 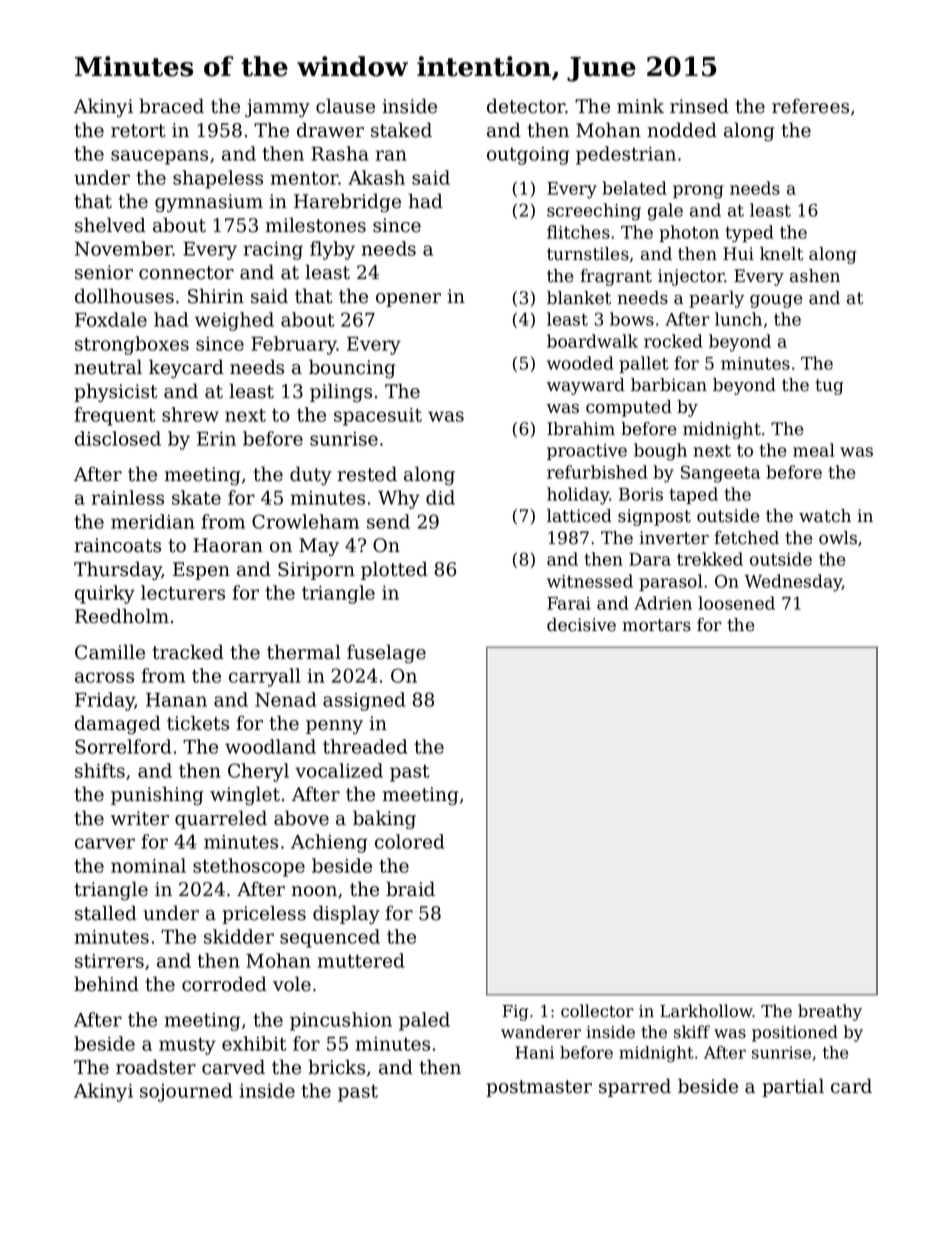 What do you see at coordinates (592, 341) in the image?
I see `boardwalk` at bounding box center [592, 341].
